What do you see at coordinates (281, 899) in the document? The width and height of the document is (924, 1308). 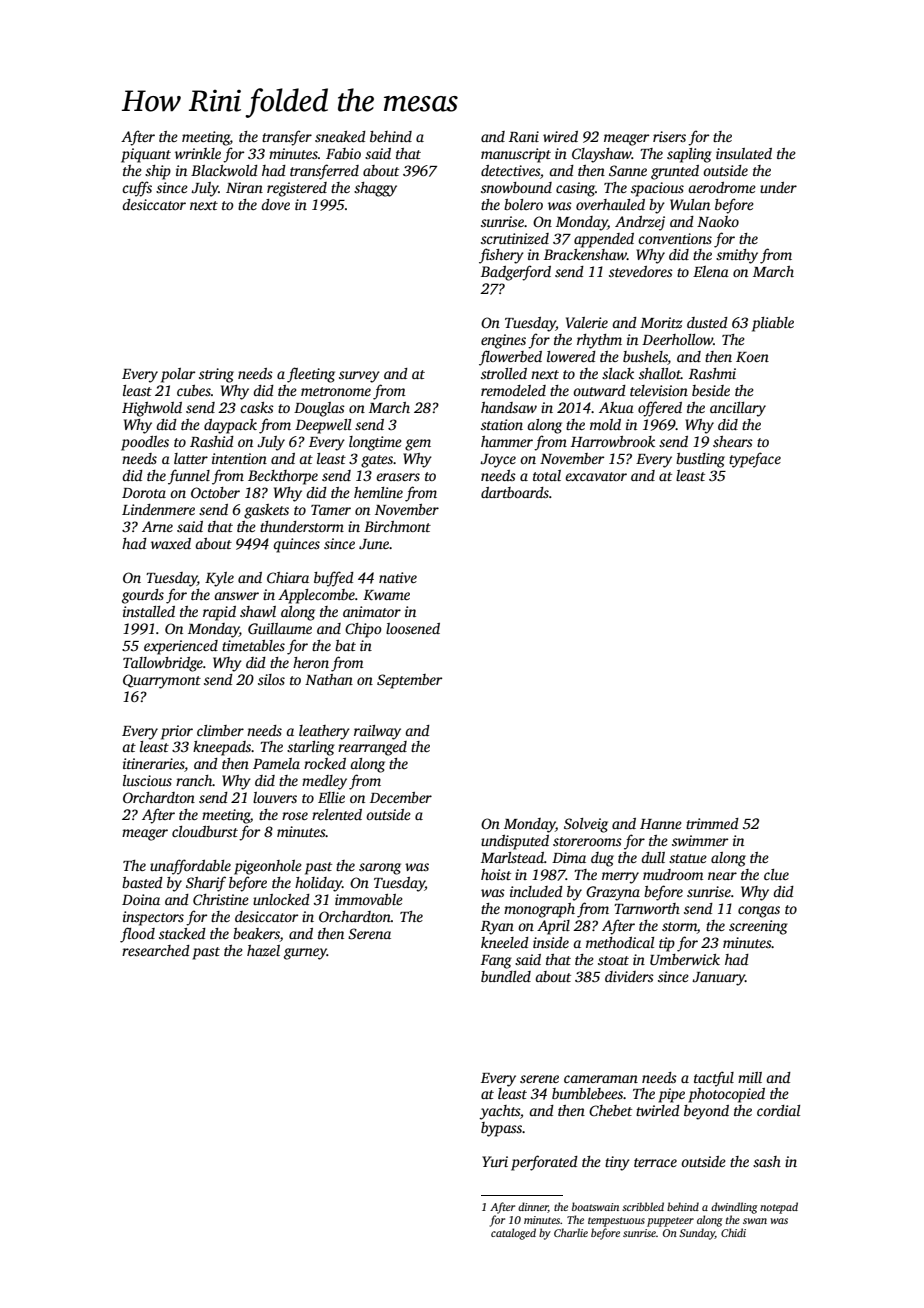 I see `unlocked` at bounding box center [281, 899].
